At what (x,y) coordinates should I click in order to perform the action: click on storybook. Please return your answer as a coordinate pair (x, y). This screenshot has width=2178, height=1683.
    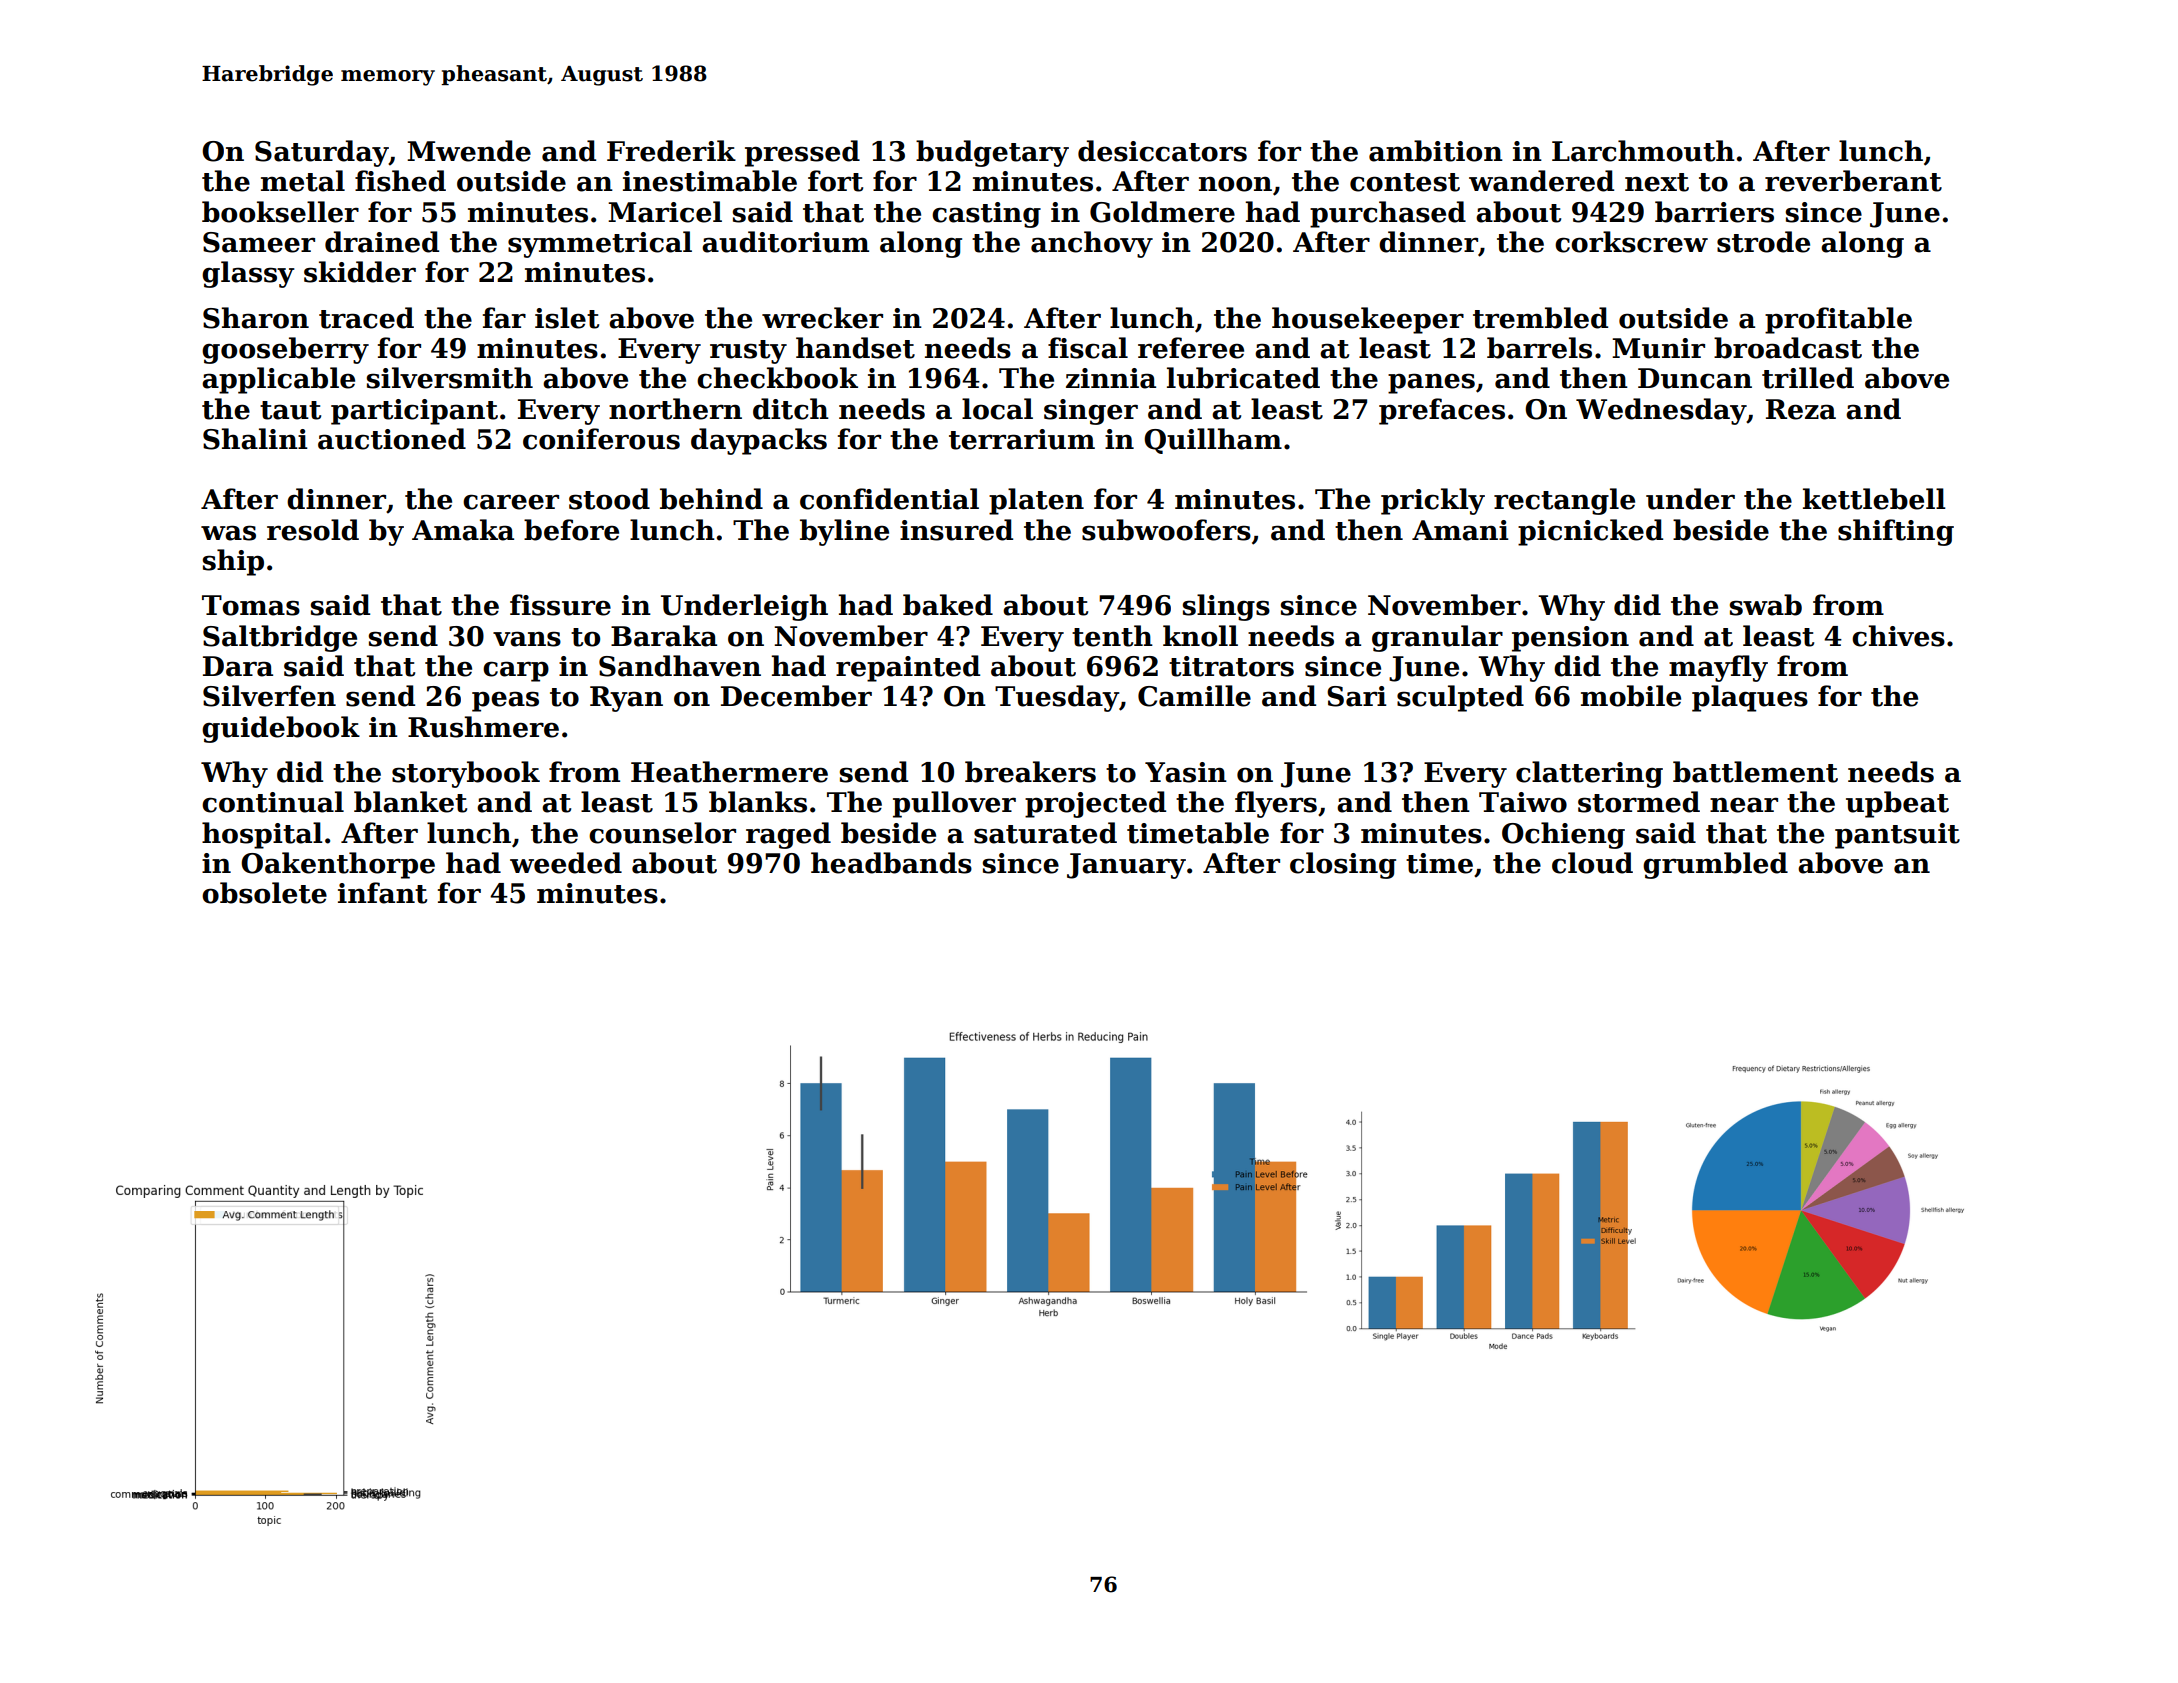
    Looking at the image, I should click on (466, 774).
